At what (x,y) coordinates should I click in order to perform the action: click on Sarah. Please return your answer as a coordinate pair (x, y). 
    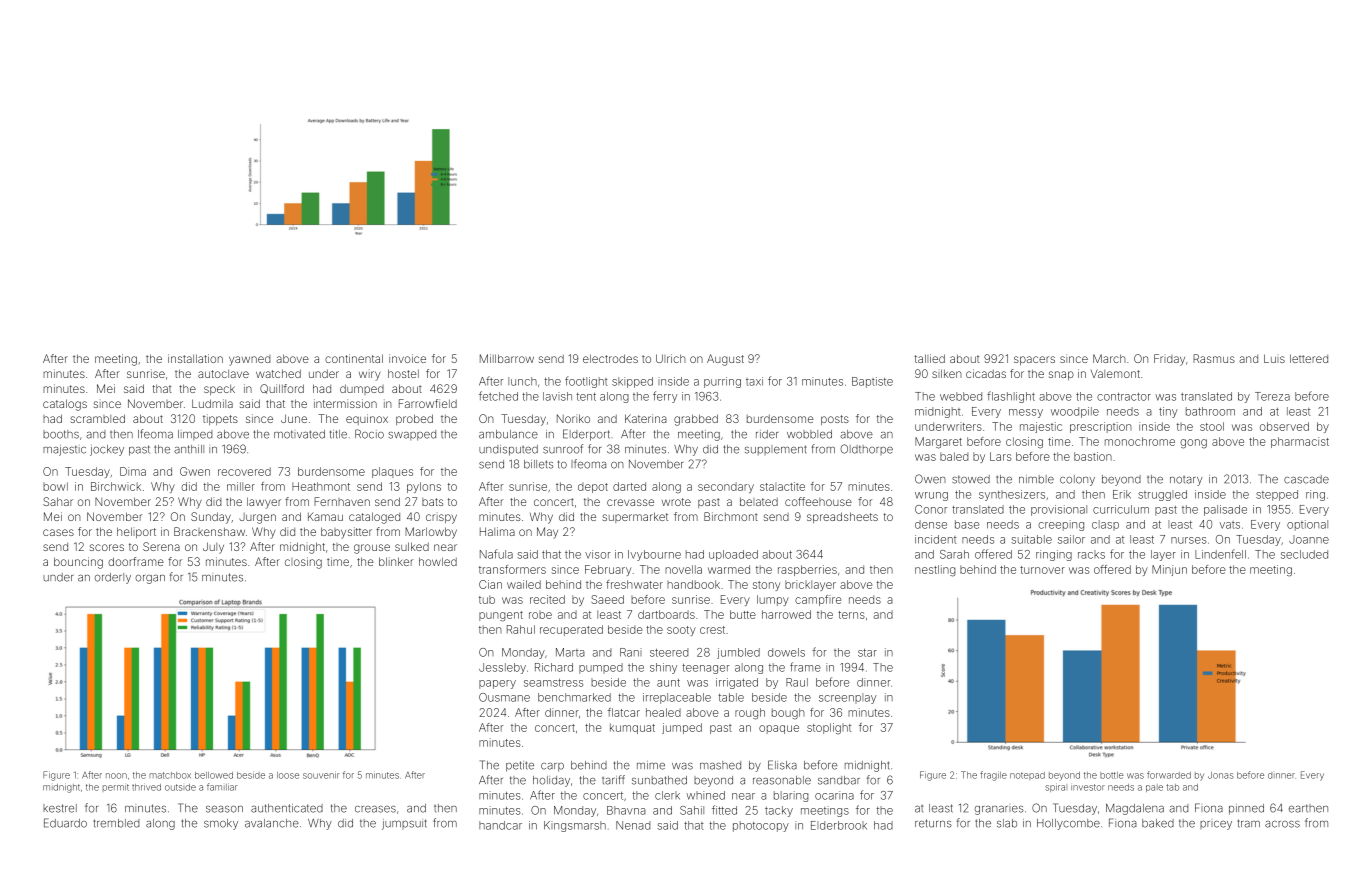
    Looking at the image, I should click on (954, 554).
